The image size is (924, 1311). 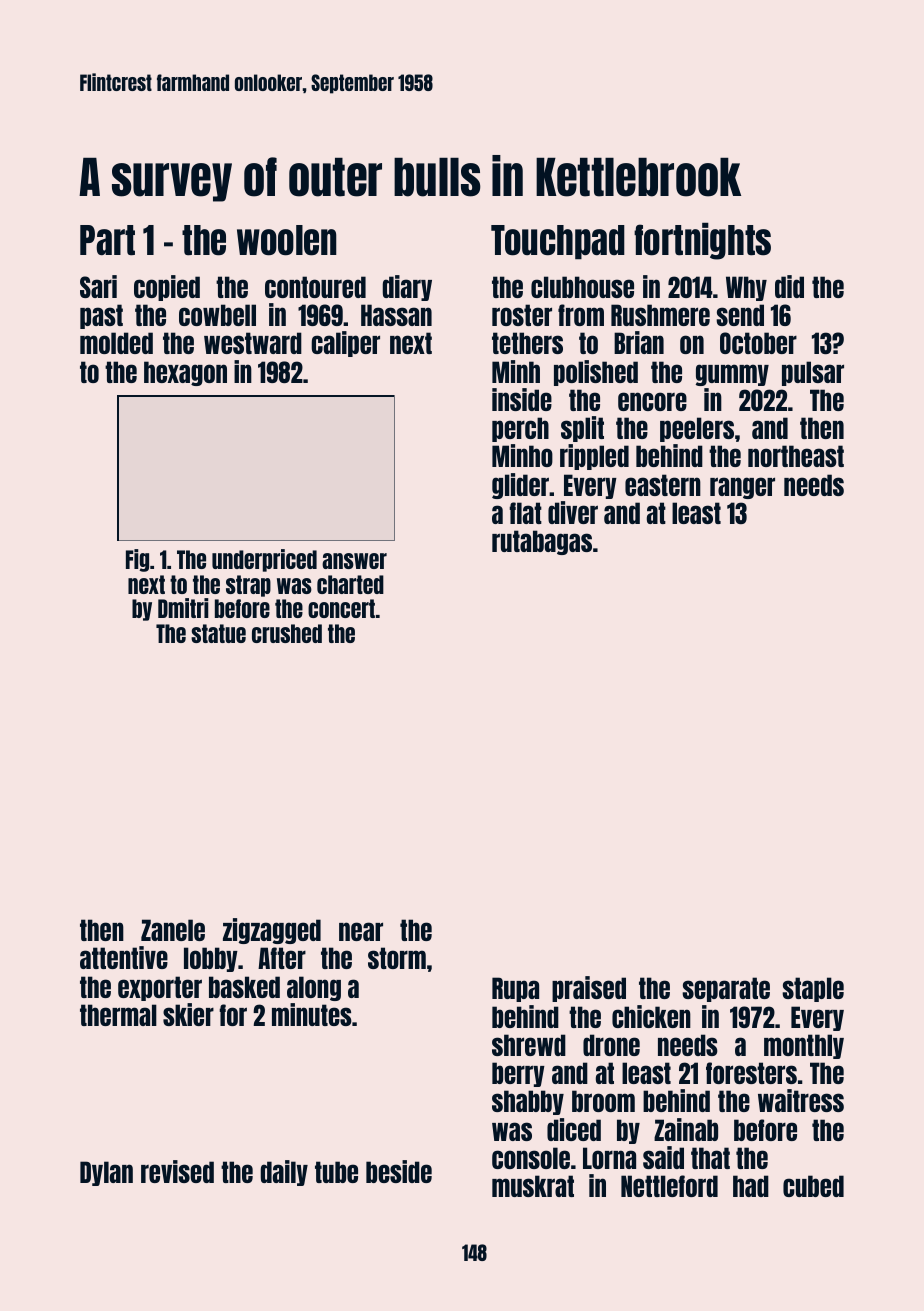 I want to click on near, so click(x=361, y=931).
